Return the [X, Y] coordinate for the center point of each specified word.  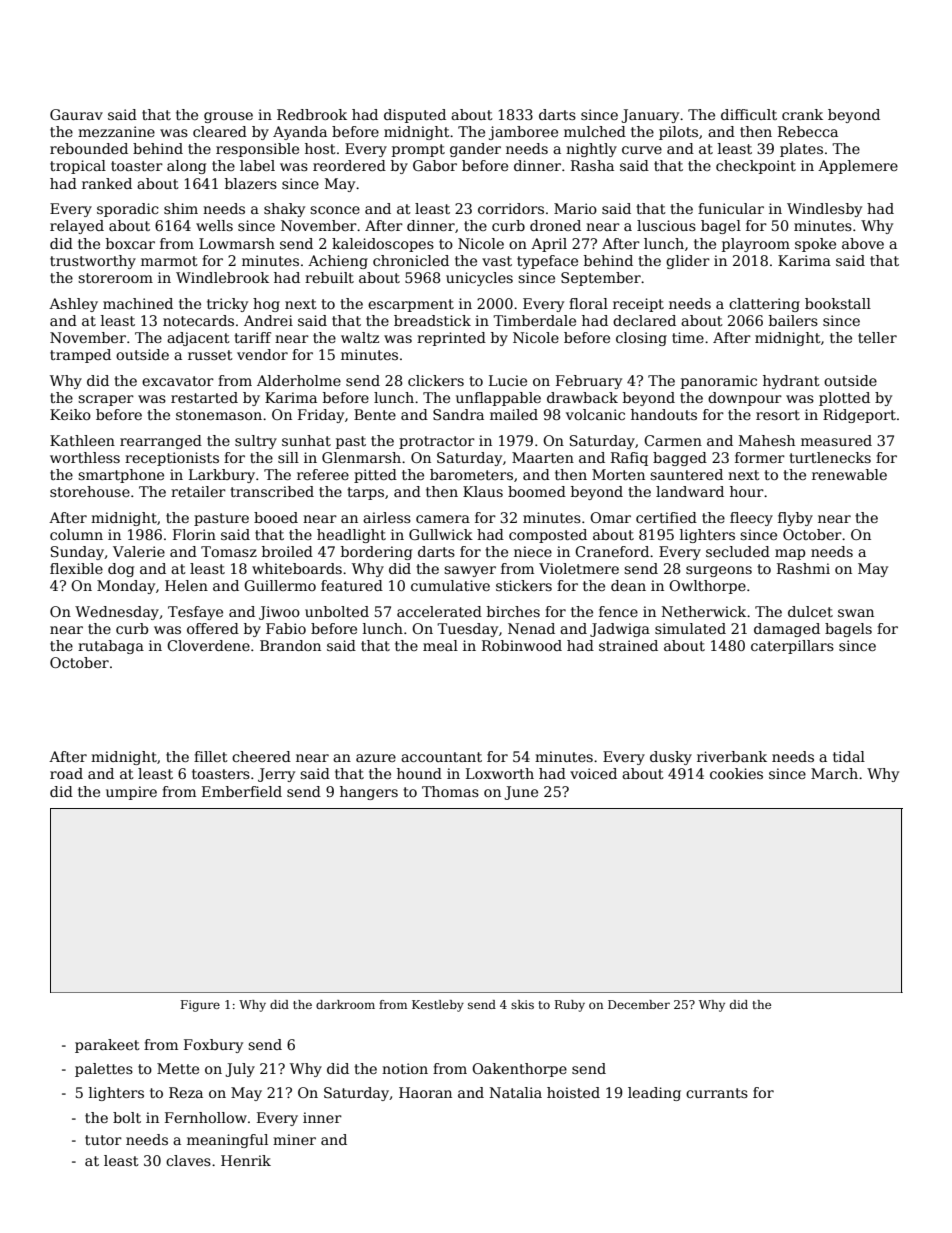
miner [294, 1139]
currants [717, 1093]
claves [188, 1160]
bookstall [838, 303]
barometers [471, 474]
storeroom [115, 278]
